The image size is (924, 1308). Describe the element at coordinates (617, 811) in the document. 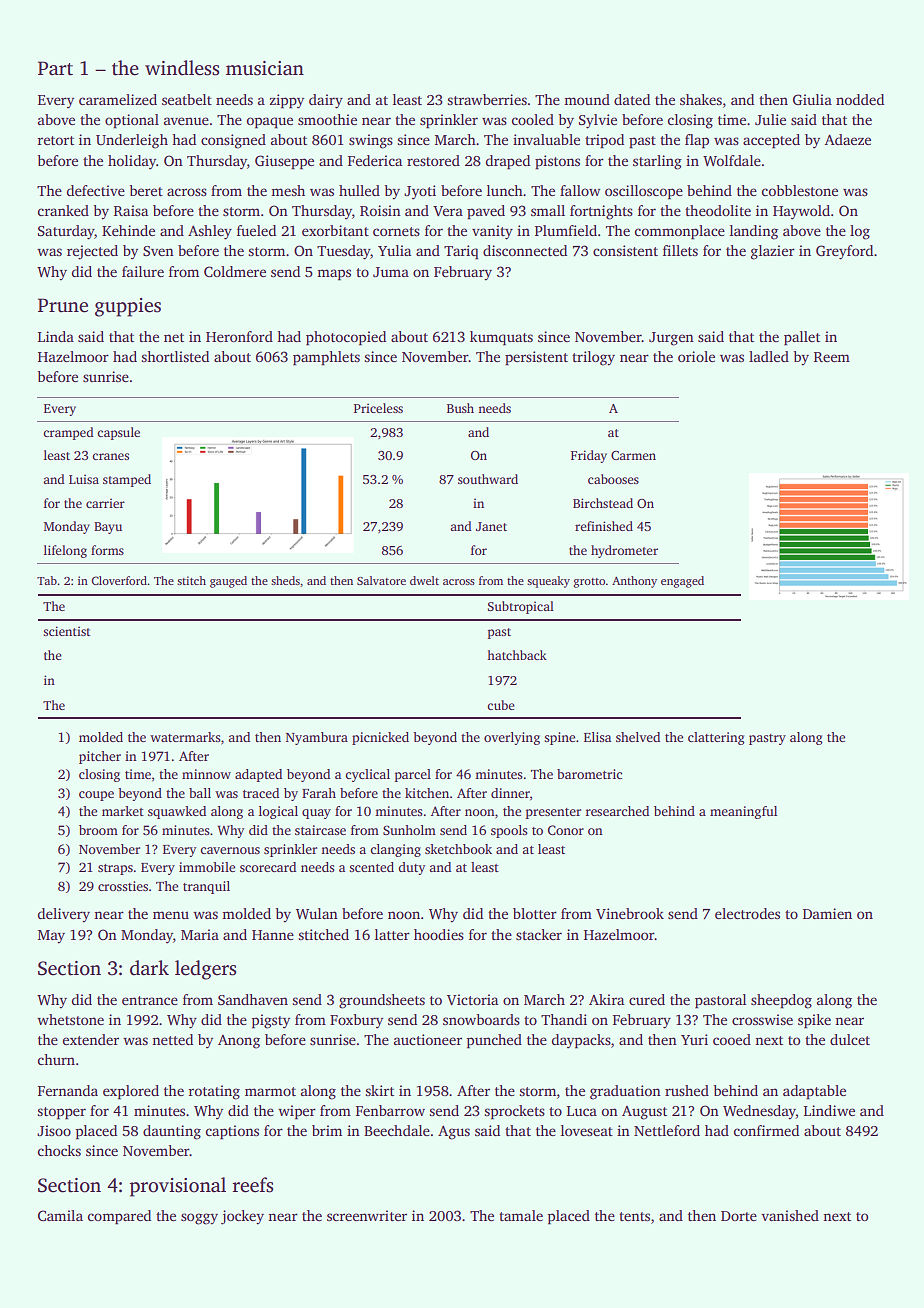

I see `researched` at that location.
